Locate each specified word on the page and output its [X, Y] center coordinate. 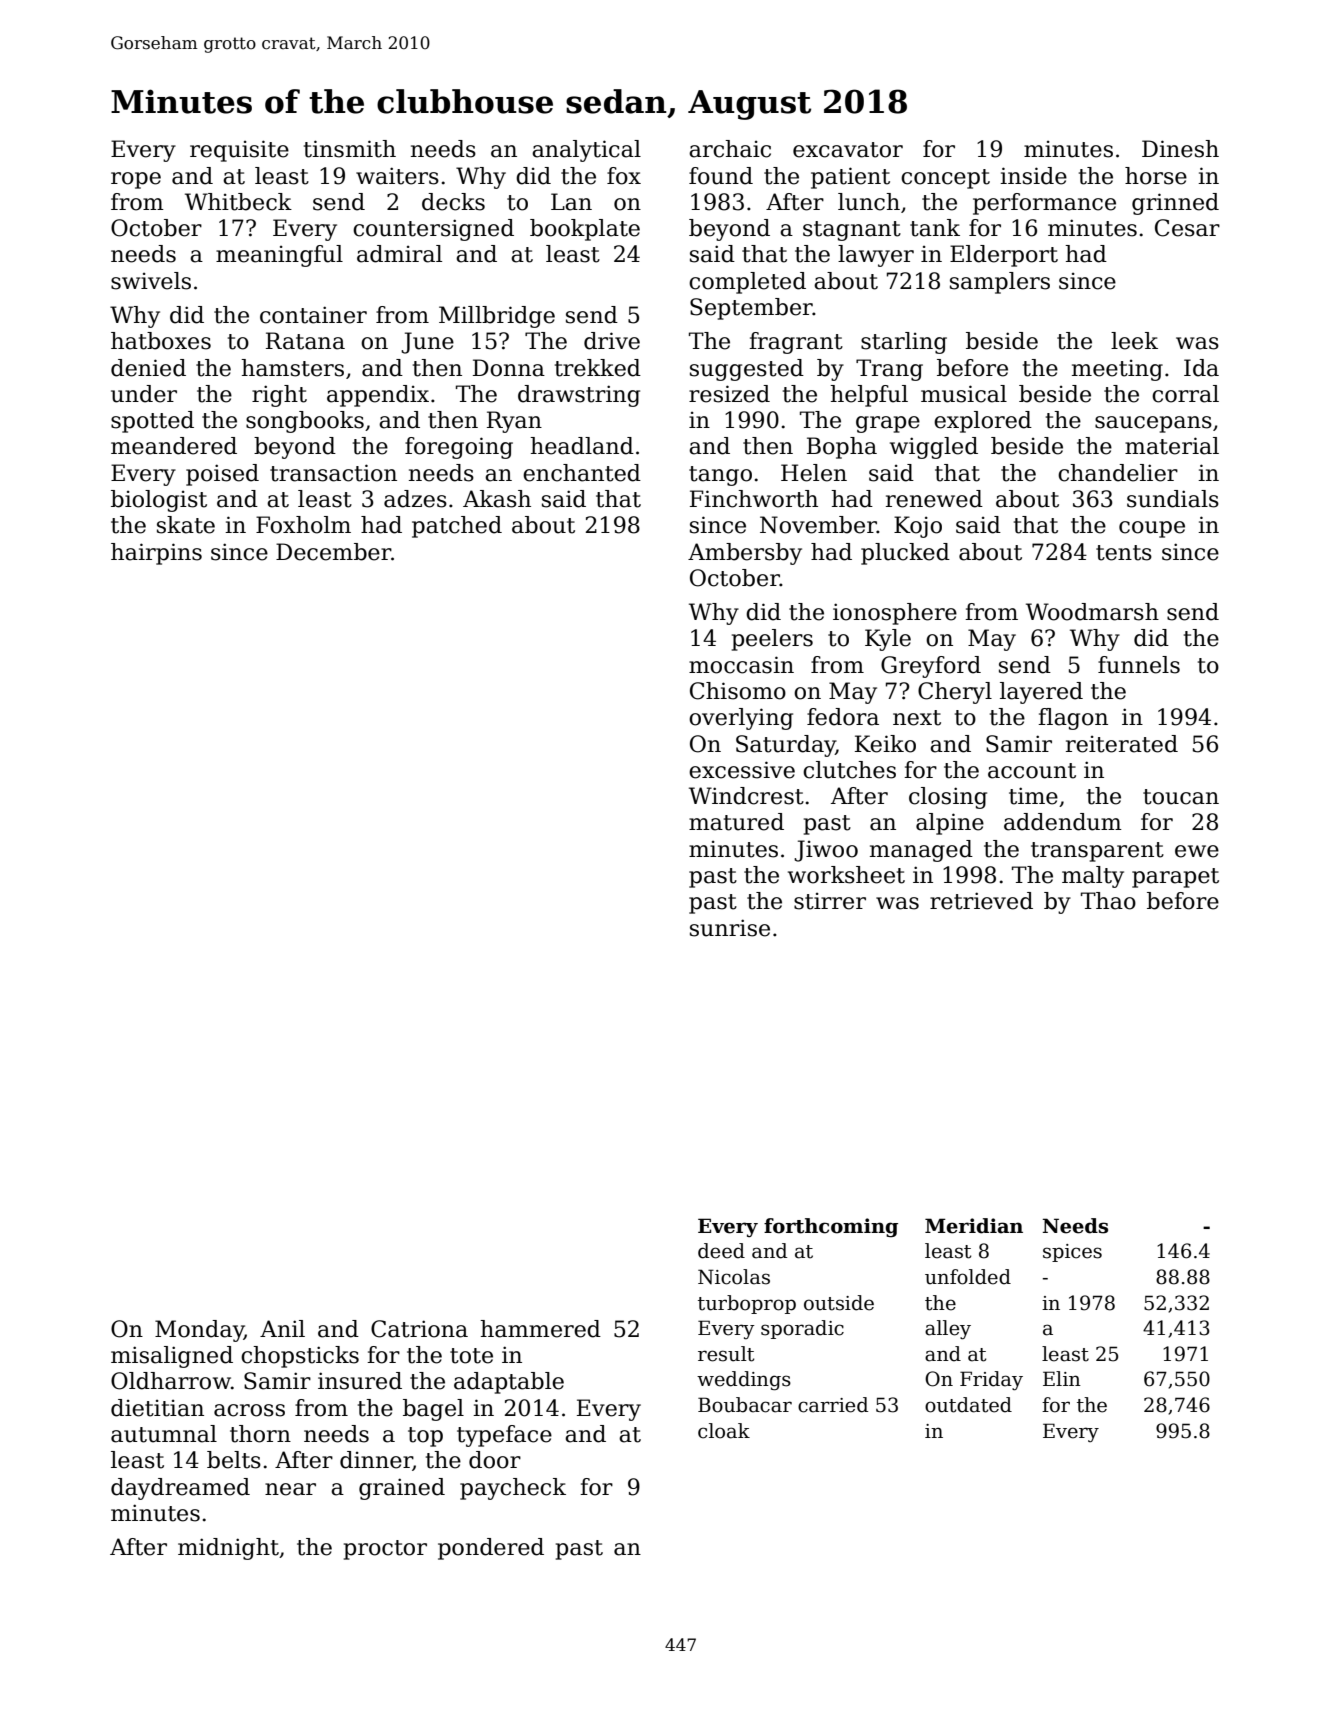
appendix [378, 396]
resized [729, 394]
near [290, 1489]
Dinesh [1180, 149]
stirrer [830, 901]
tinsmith [350, 149]
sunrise [730, 928]
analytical [586, 151]
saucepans [1153, 424]
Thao [1108, 901]
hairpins [156, 554]
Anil [282, 1328]
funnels [1139, 665]
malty [1093, 877]
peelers [772, 640]
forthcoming [831, 1227]
